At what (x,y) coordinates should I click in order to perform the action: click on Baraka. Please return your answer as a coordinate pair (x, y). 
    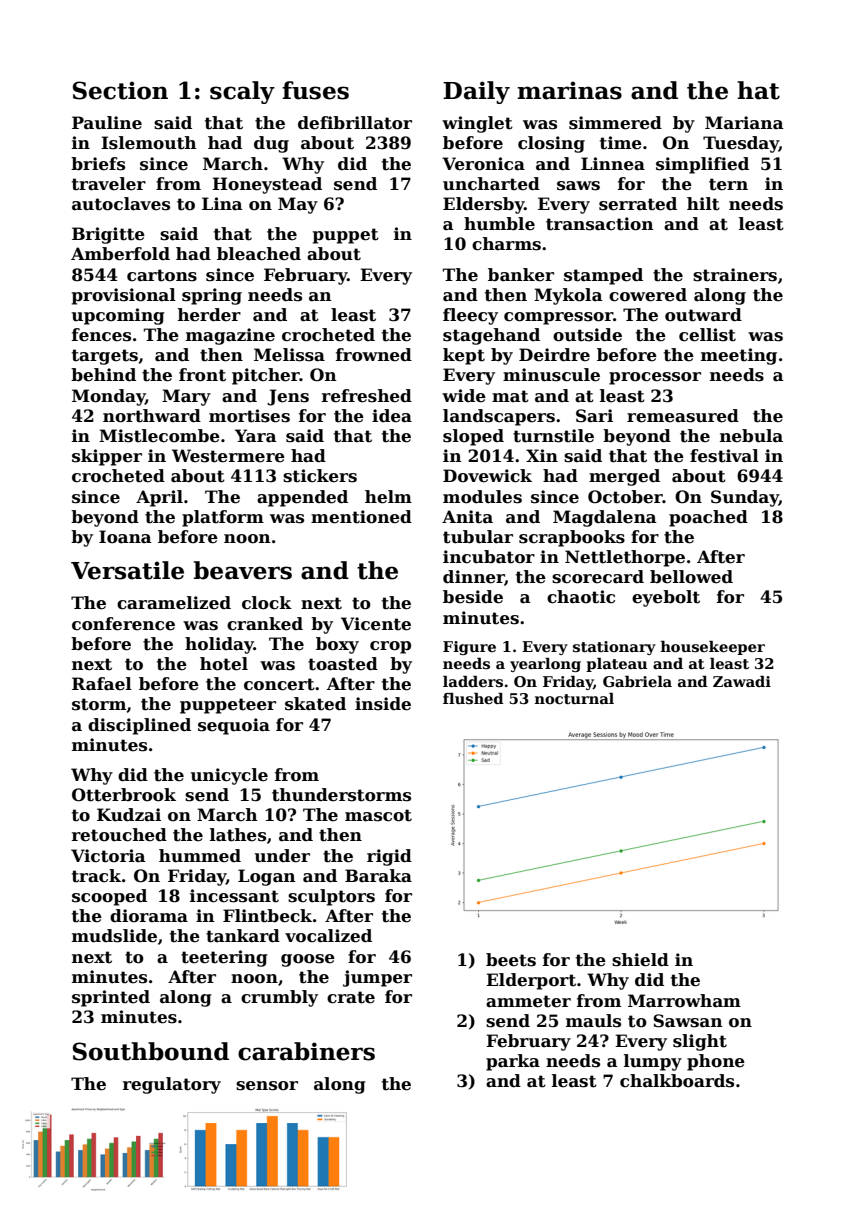
    Looking at the image, I should click on (378, 876).
